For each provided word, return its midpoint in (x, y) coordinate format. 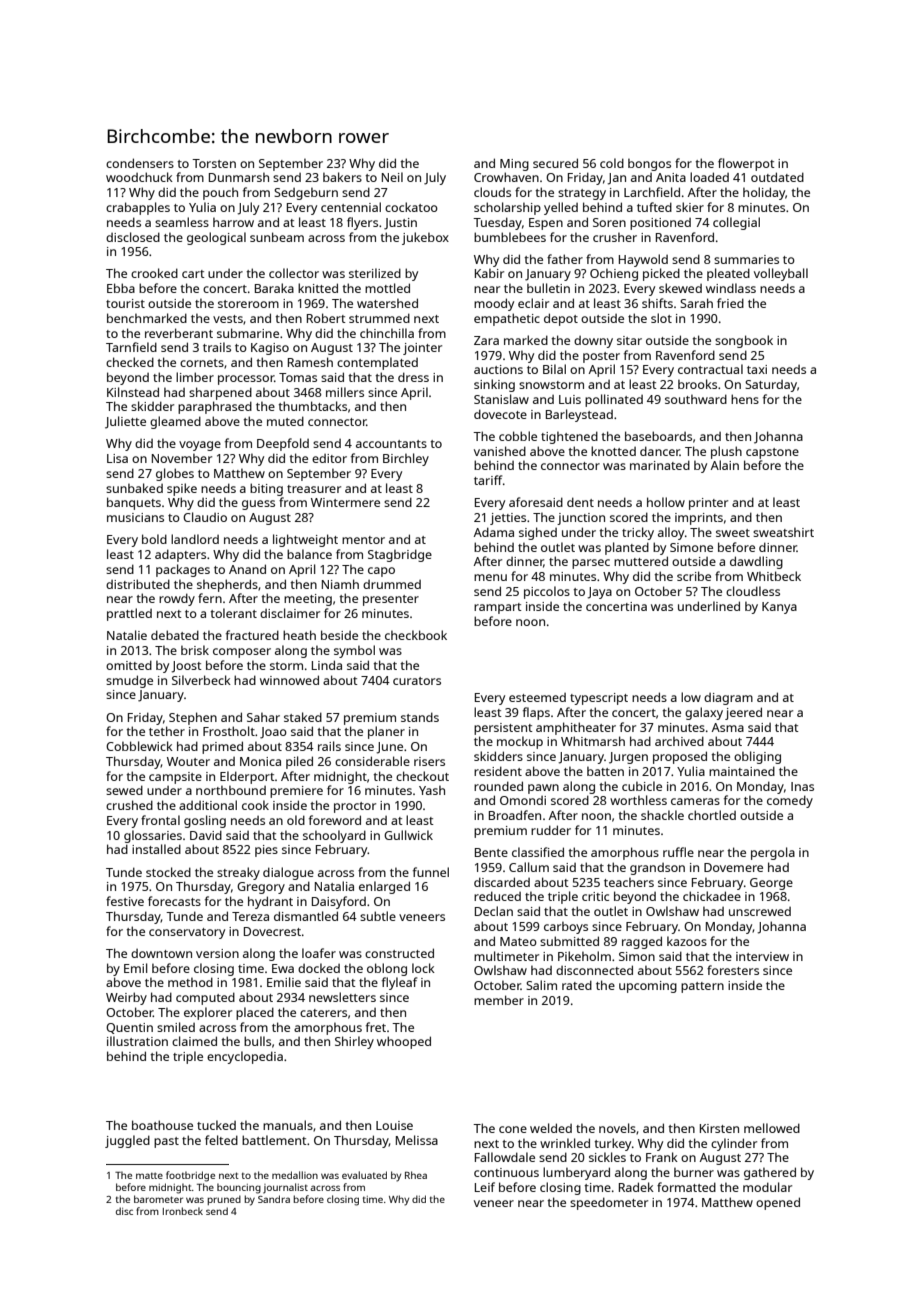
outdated (777, 177)
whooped (404, 1042)
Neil (392, 177)
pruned (224, 1200)
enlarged (384, 887)
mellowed (772, 1128)
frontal (160, 820)
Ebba (121, 288)
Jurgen (628, 758)
